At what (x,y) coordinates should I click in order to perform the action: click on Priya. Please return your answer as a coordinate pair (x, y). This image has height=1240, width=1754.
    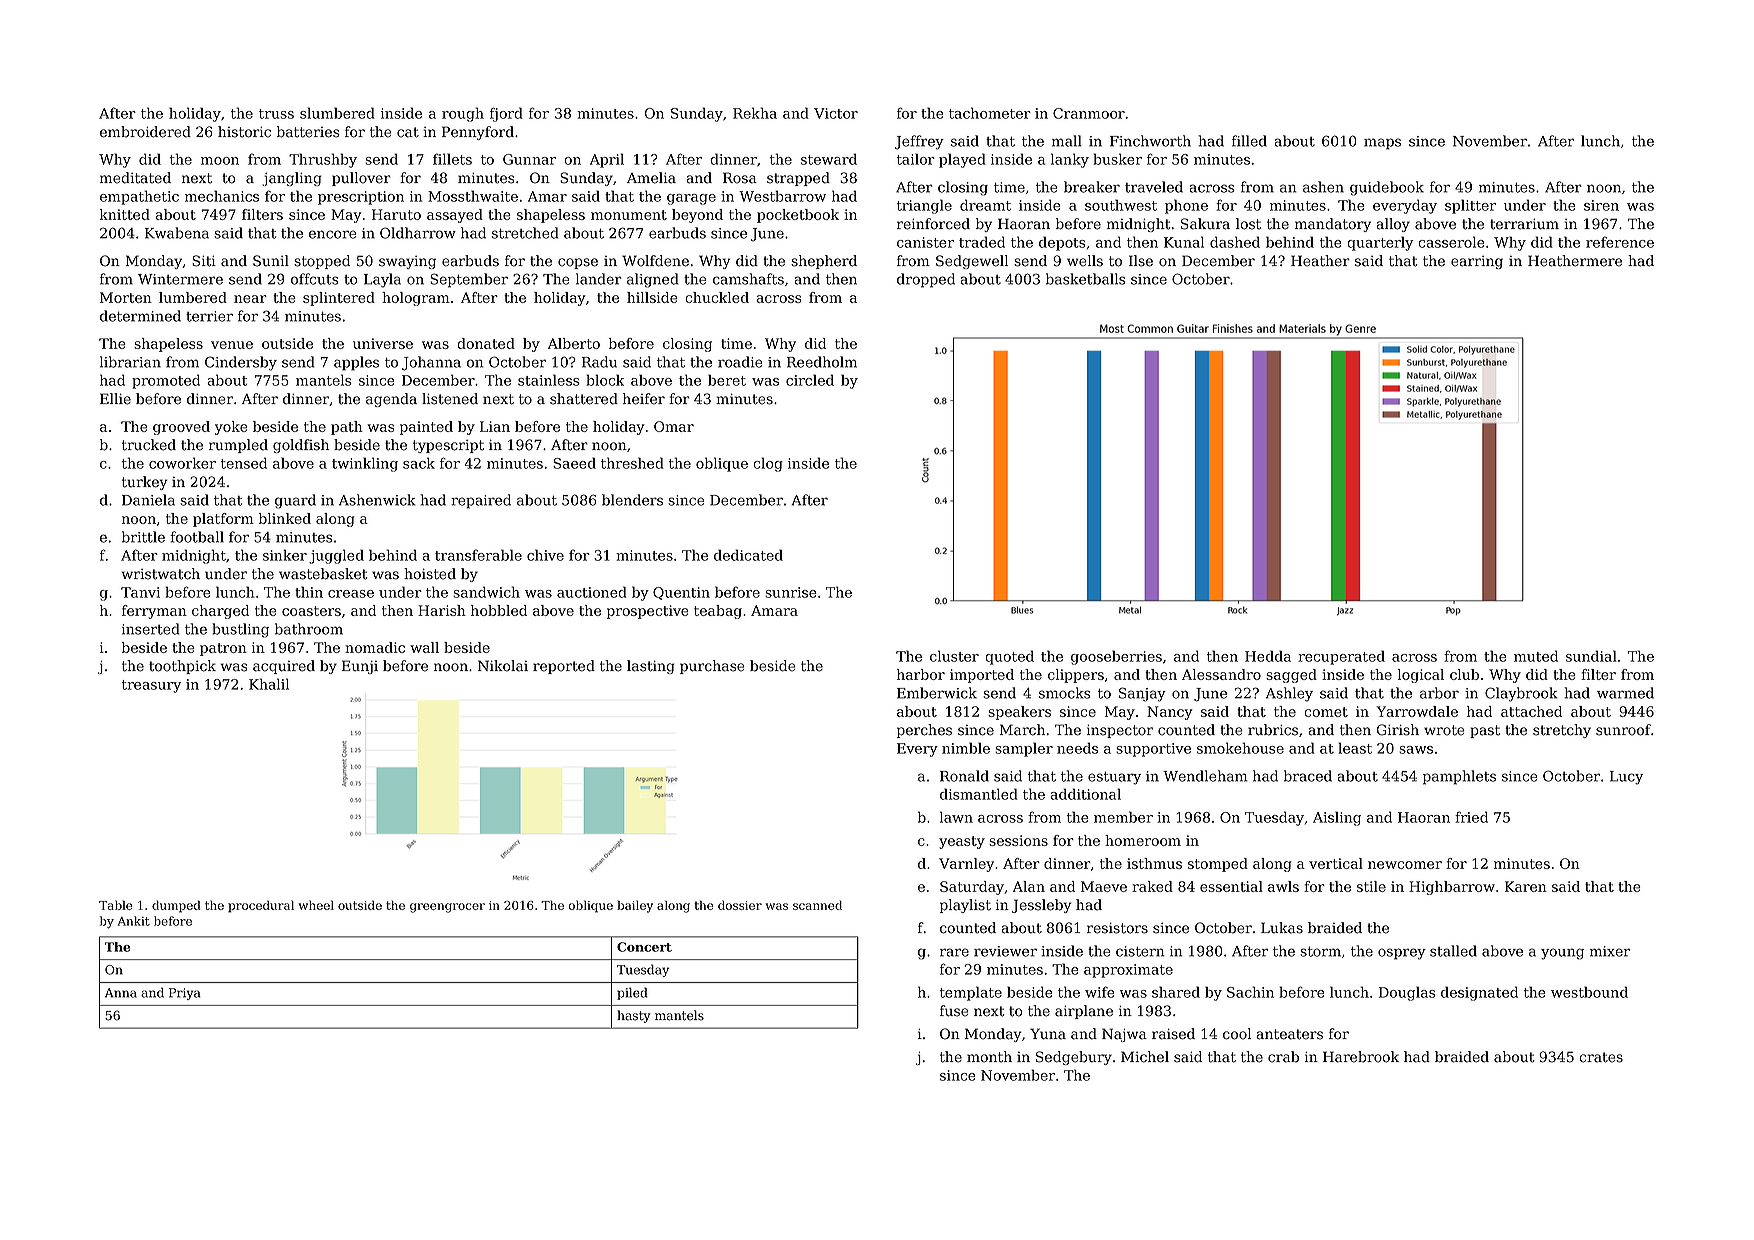
    Looking at the image, I should click on (185, 994).
